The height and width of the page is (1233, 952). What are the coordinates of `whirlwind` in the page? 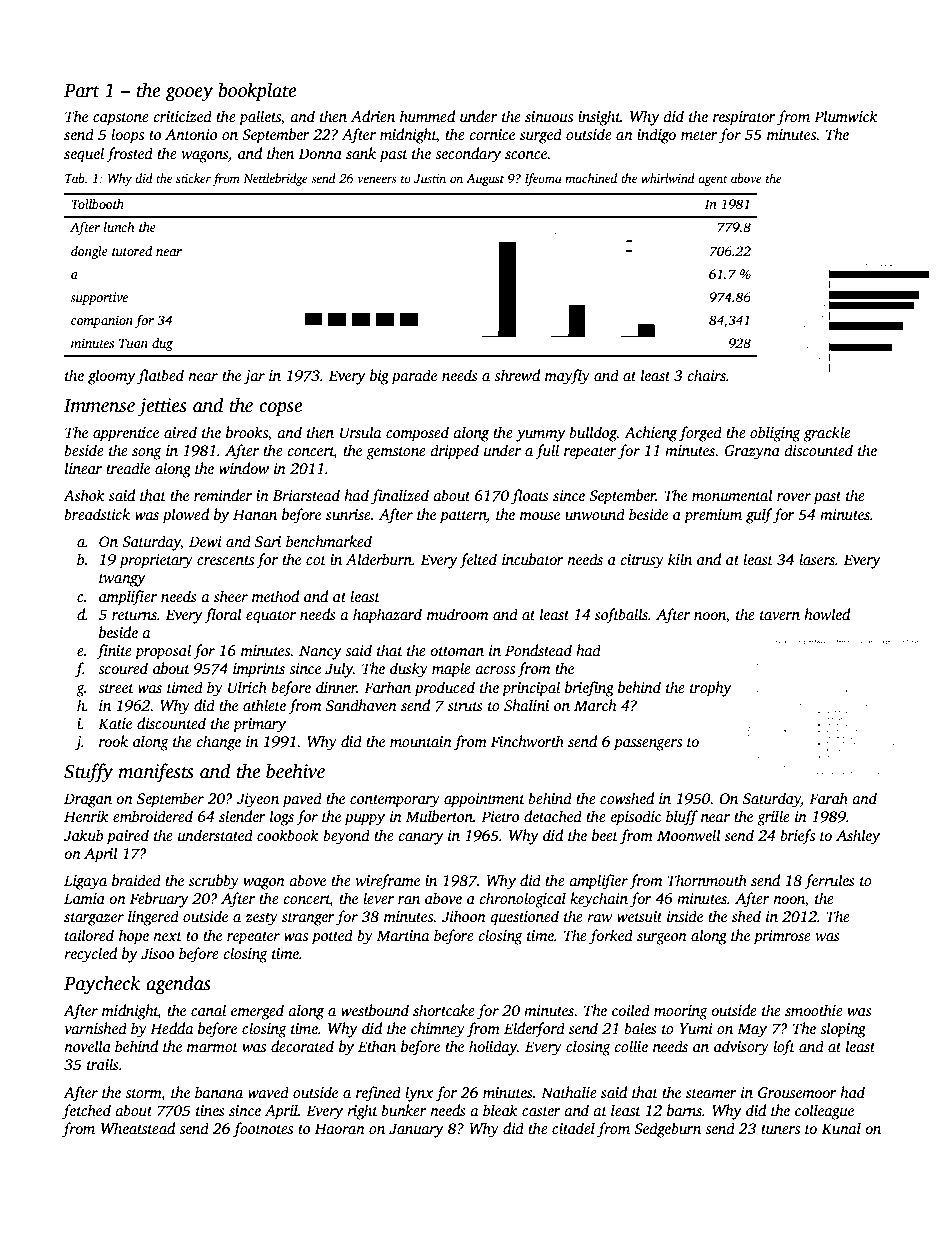 It's located at (668, 178).
